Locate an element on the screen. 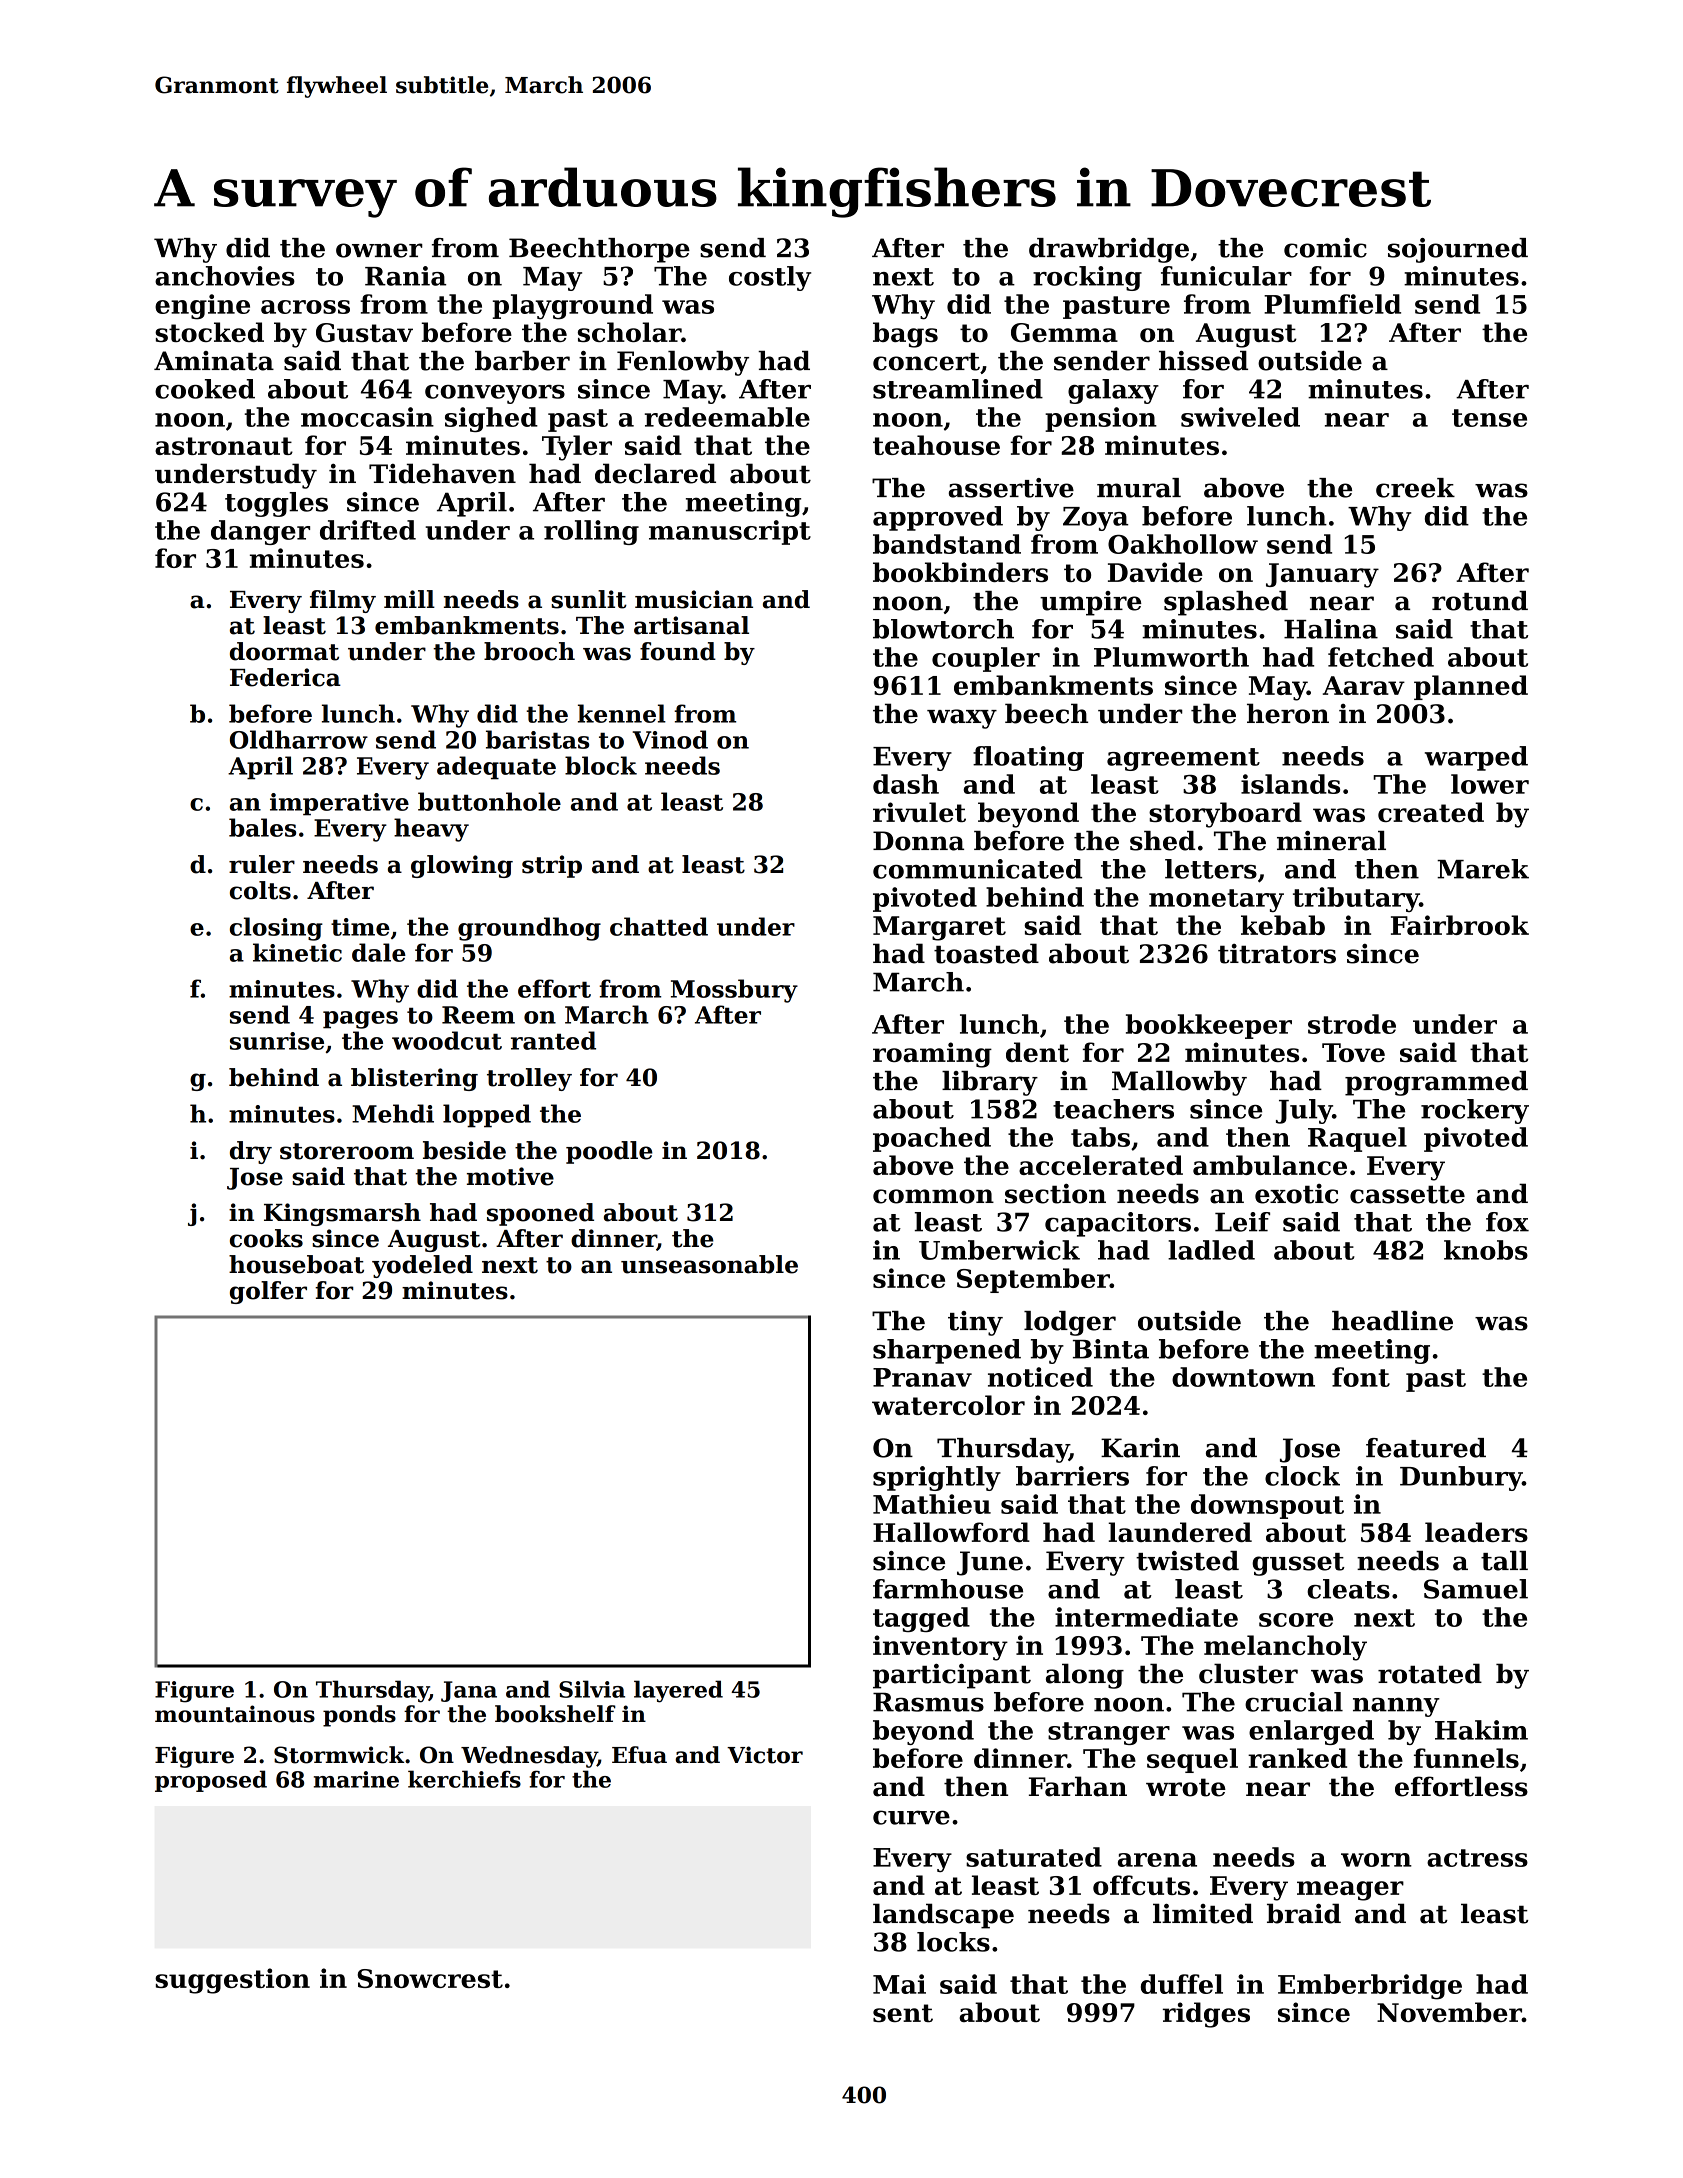 The height and width of the screenshot is (2178, 1683). drifted is located at coordinates (368, 530).
